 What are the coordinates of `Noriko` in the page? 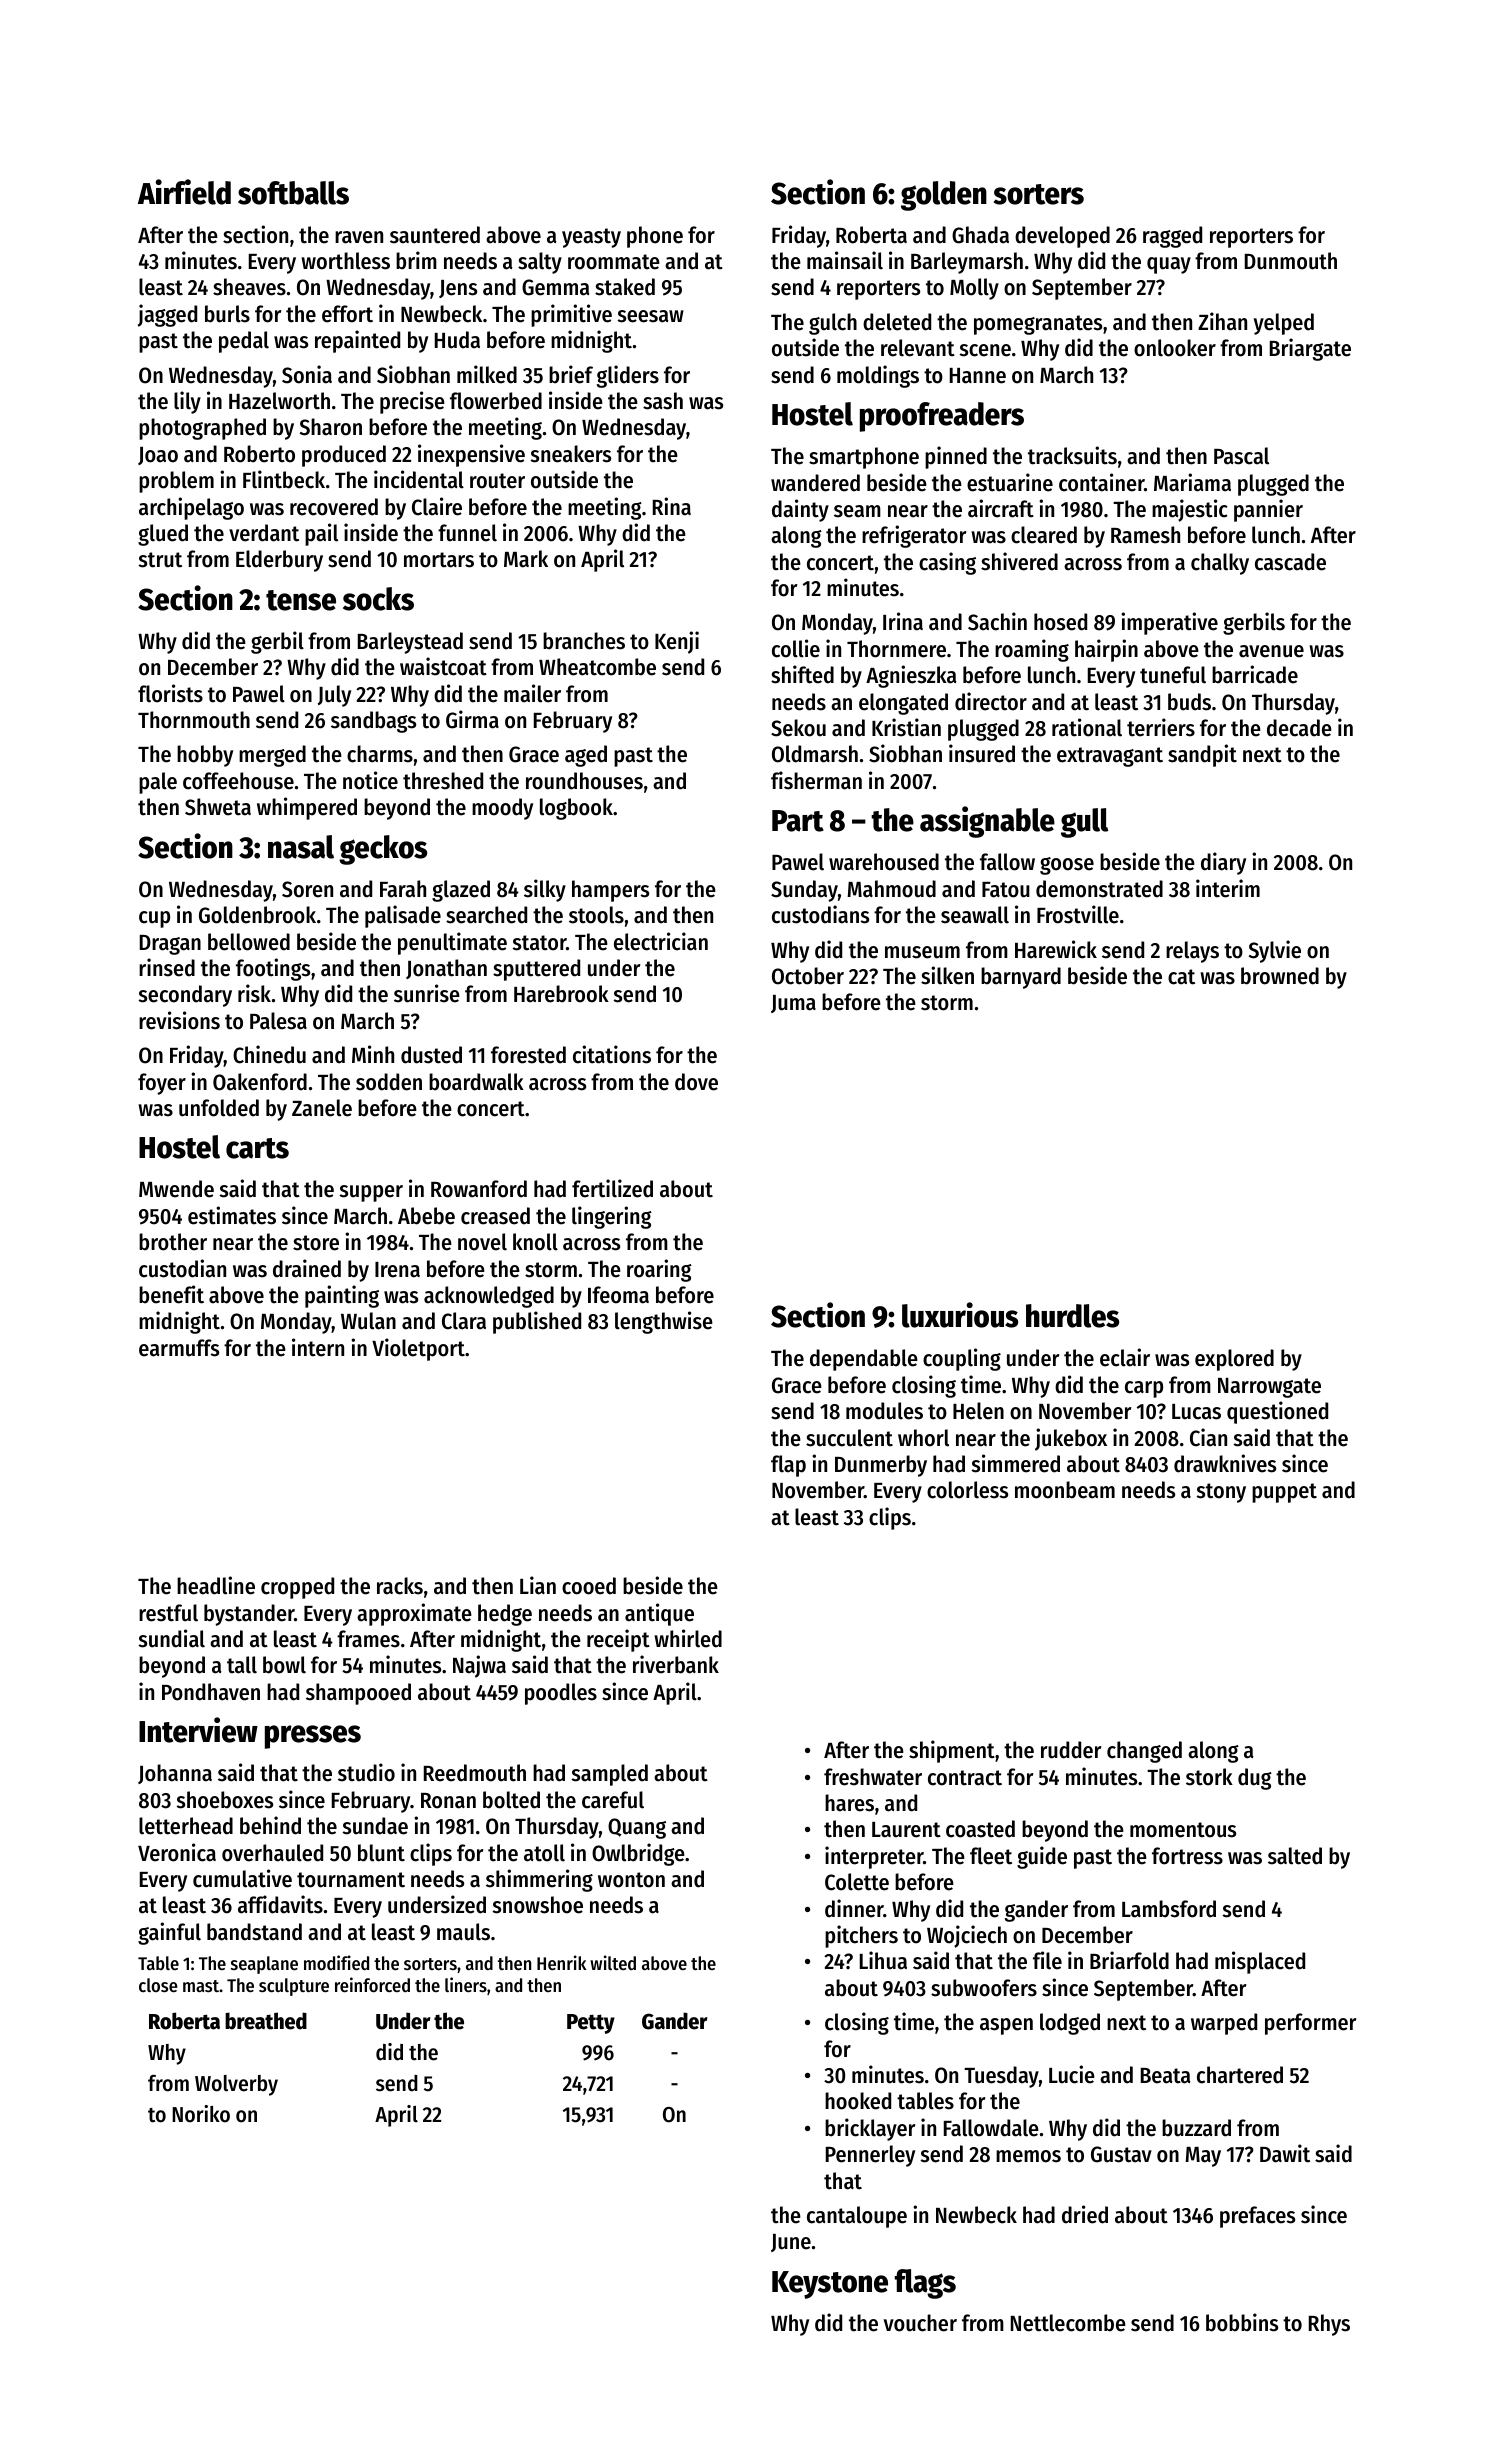 It's located at (201, 2114).
